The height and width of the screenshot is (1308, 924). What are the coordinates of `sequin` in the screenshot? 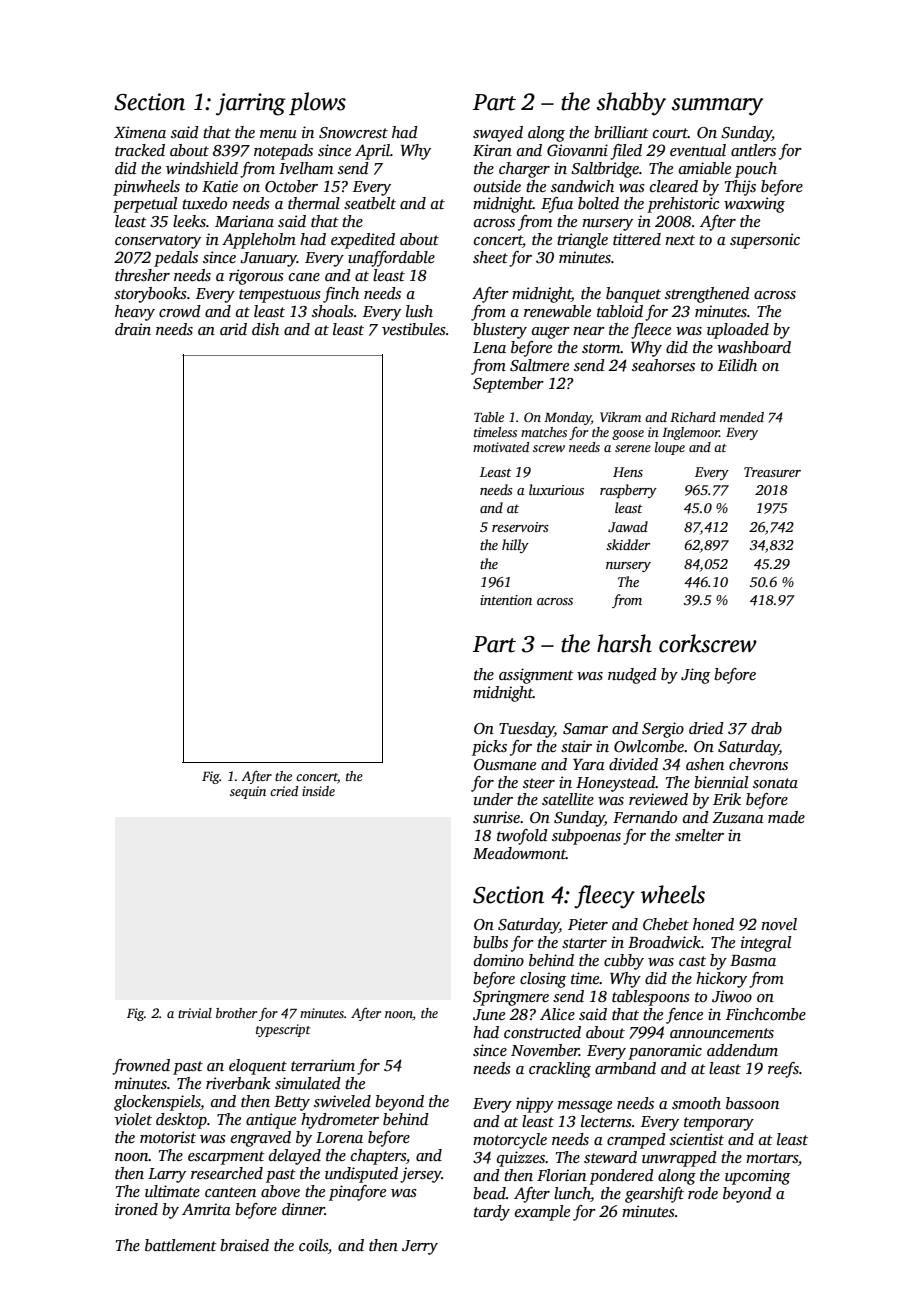 It's located at (248, 792).
